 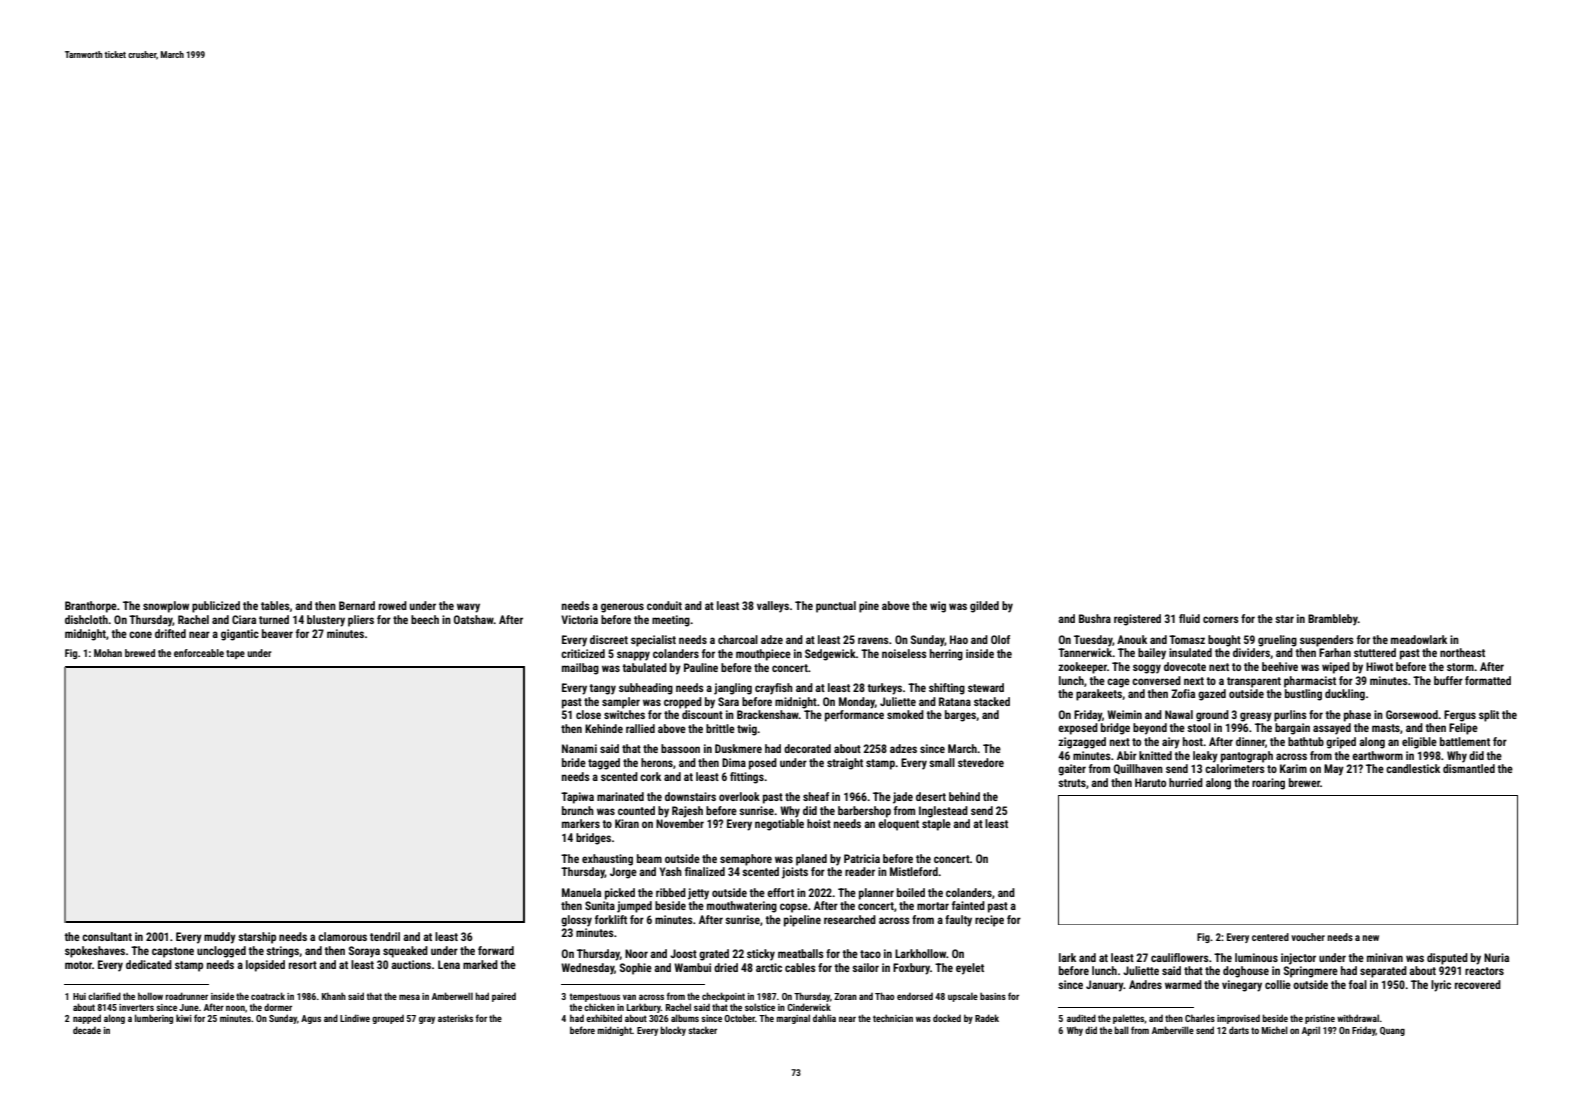 I want to click on smoked, so click(x=905, y=714).
